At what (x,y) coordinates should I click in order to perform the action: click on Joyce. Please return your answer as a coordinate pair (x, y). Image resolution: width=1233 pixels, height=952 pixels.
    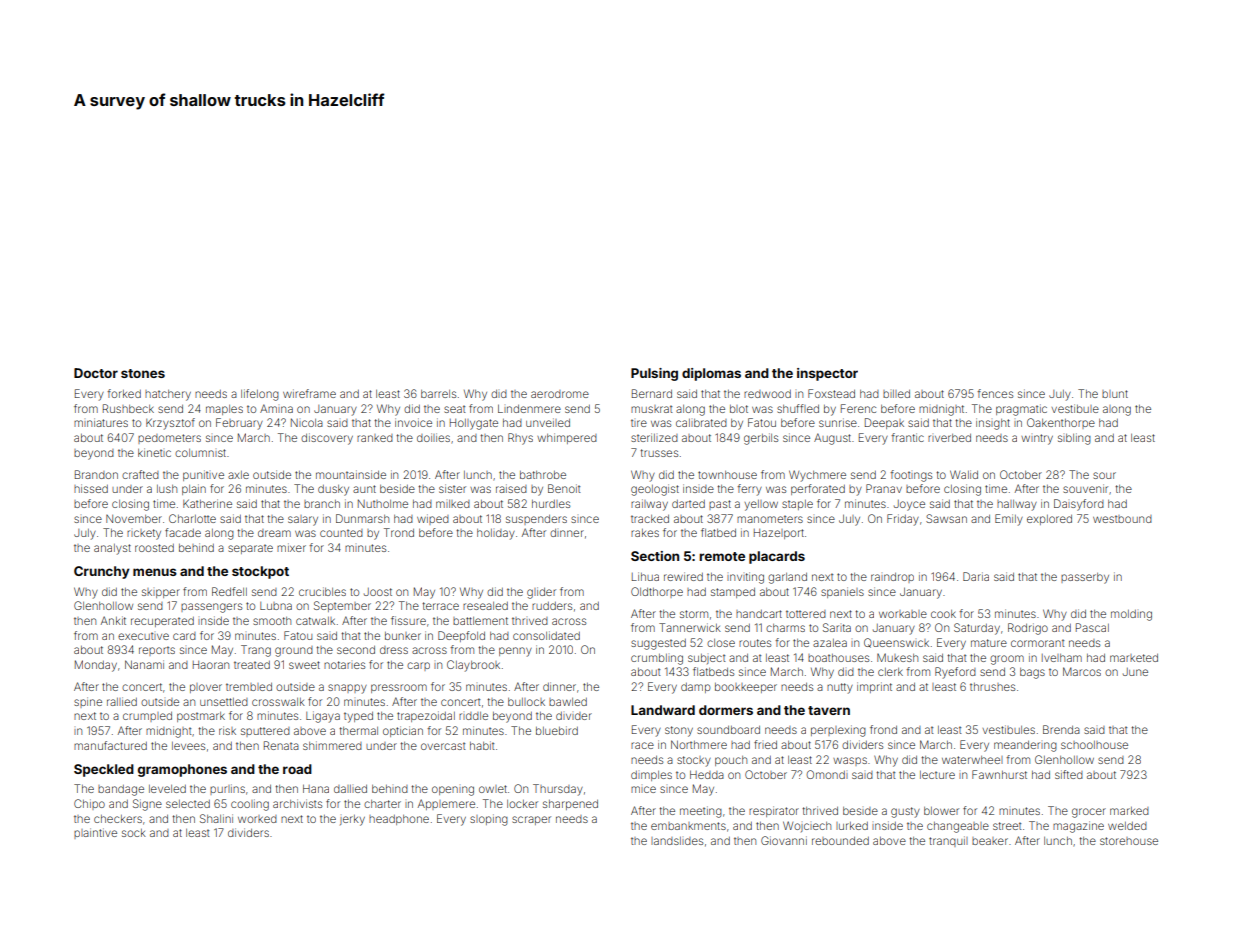
    Looking at the image, I should click on (909, 505).
